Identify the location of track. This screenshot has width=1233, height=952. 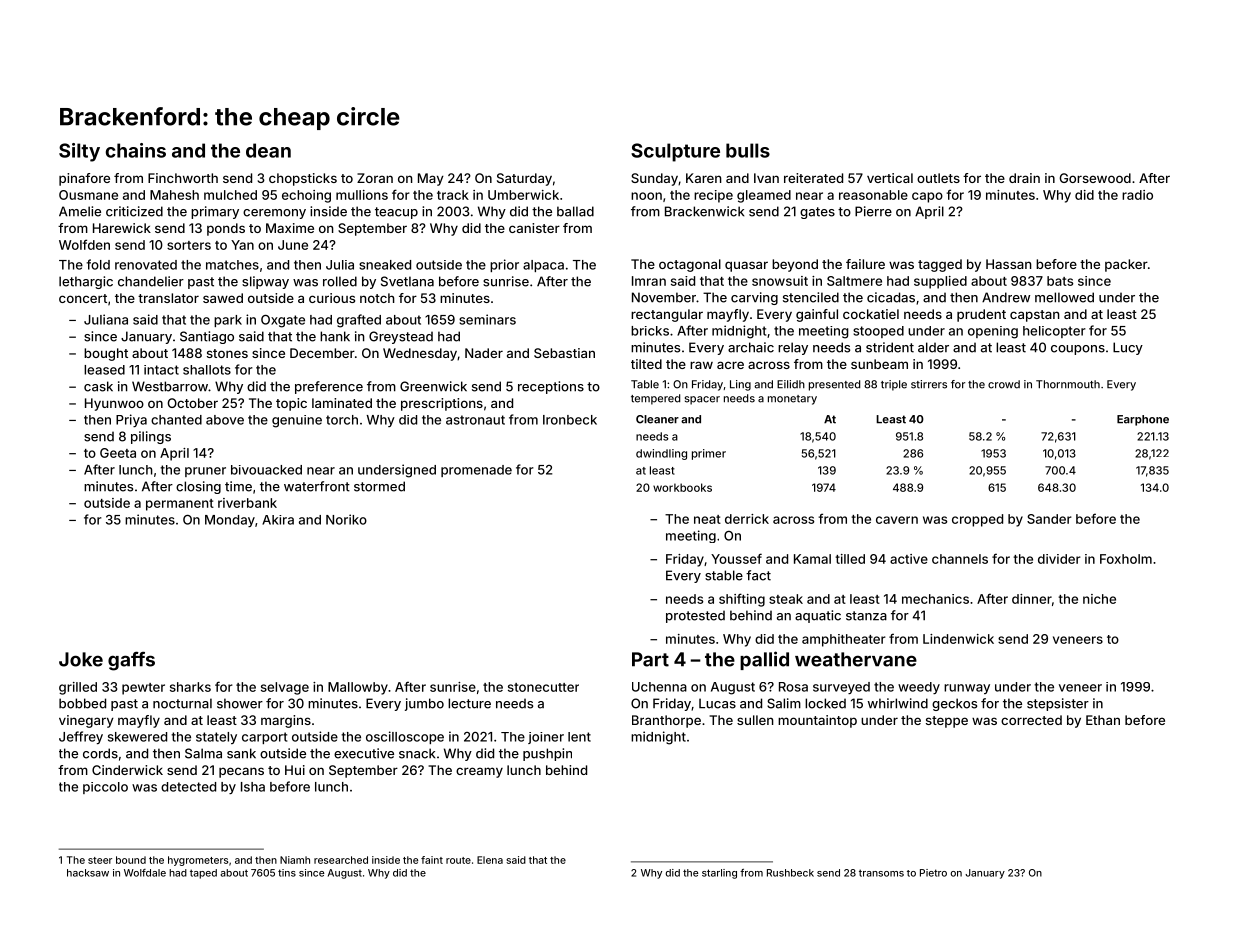
(453, 195).
